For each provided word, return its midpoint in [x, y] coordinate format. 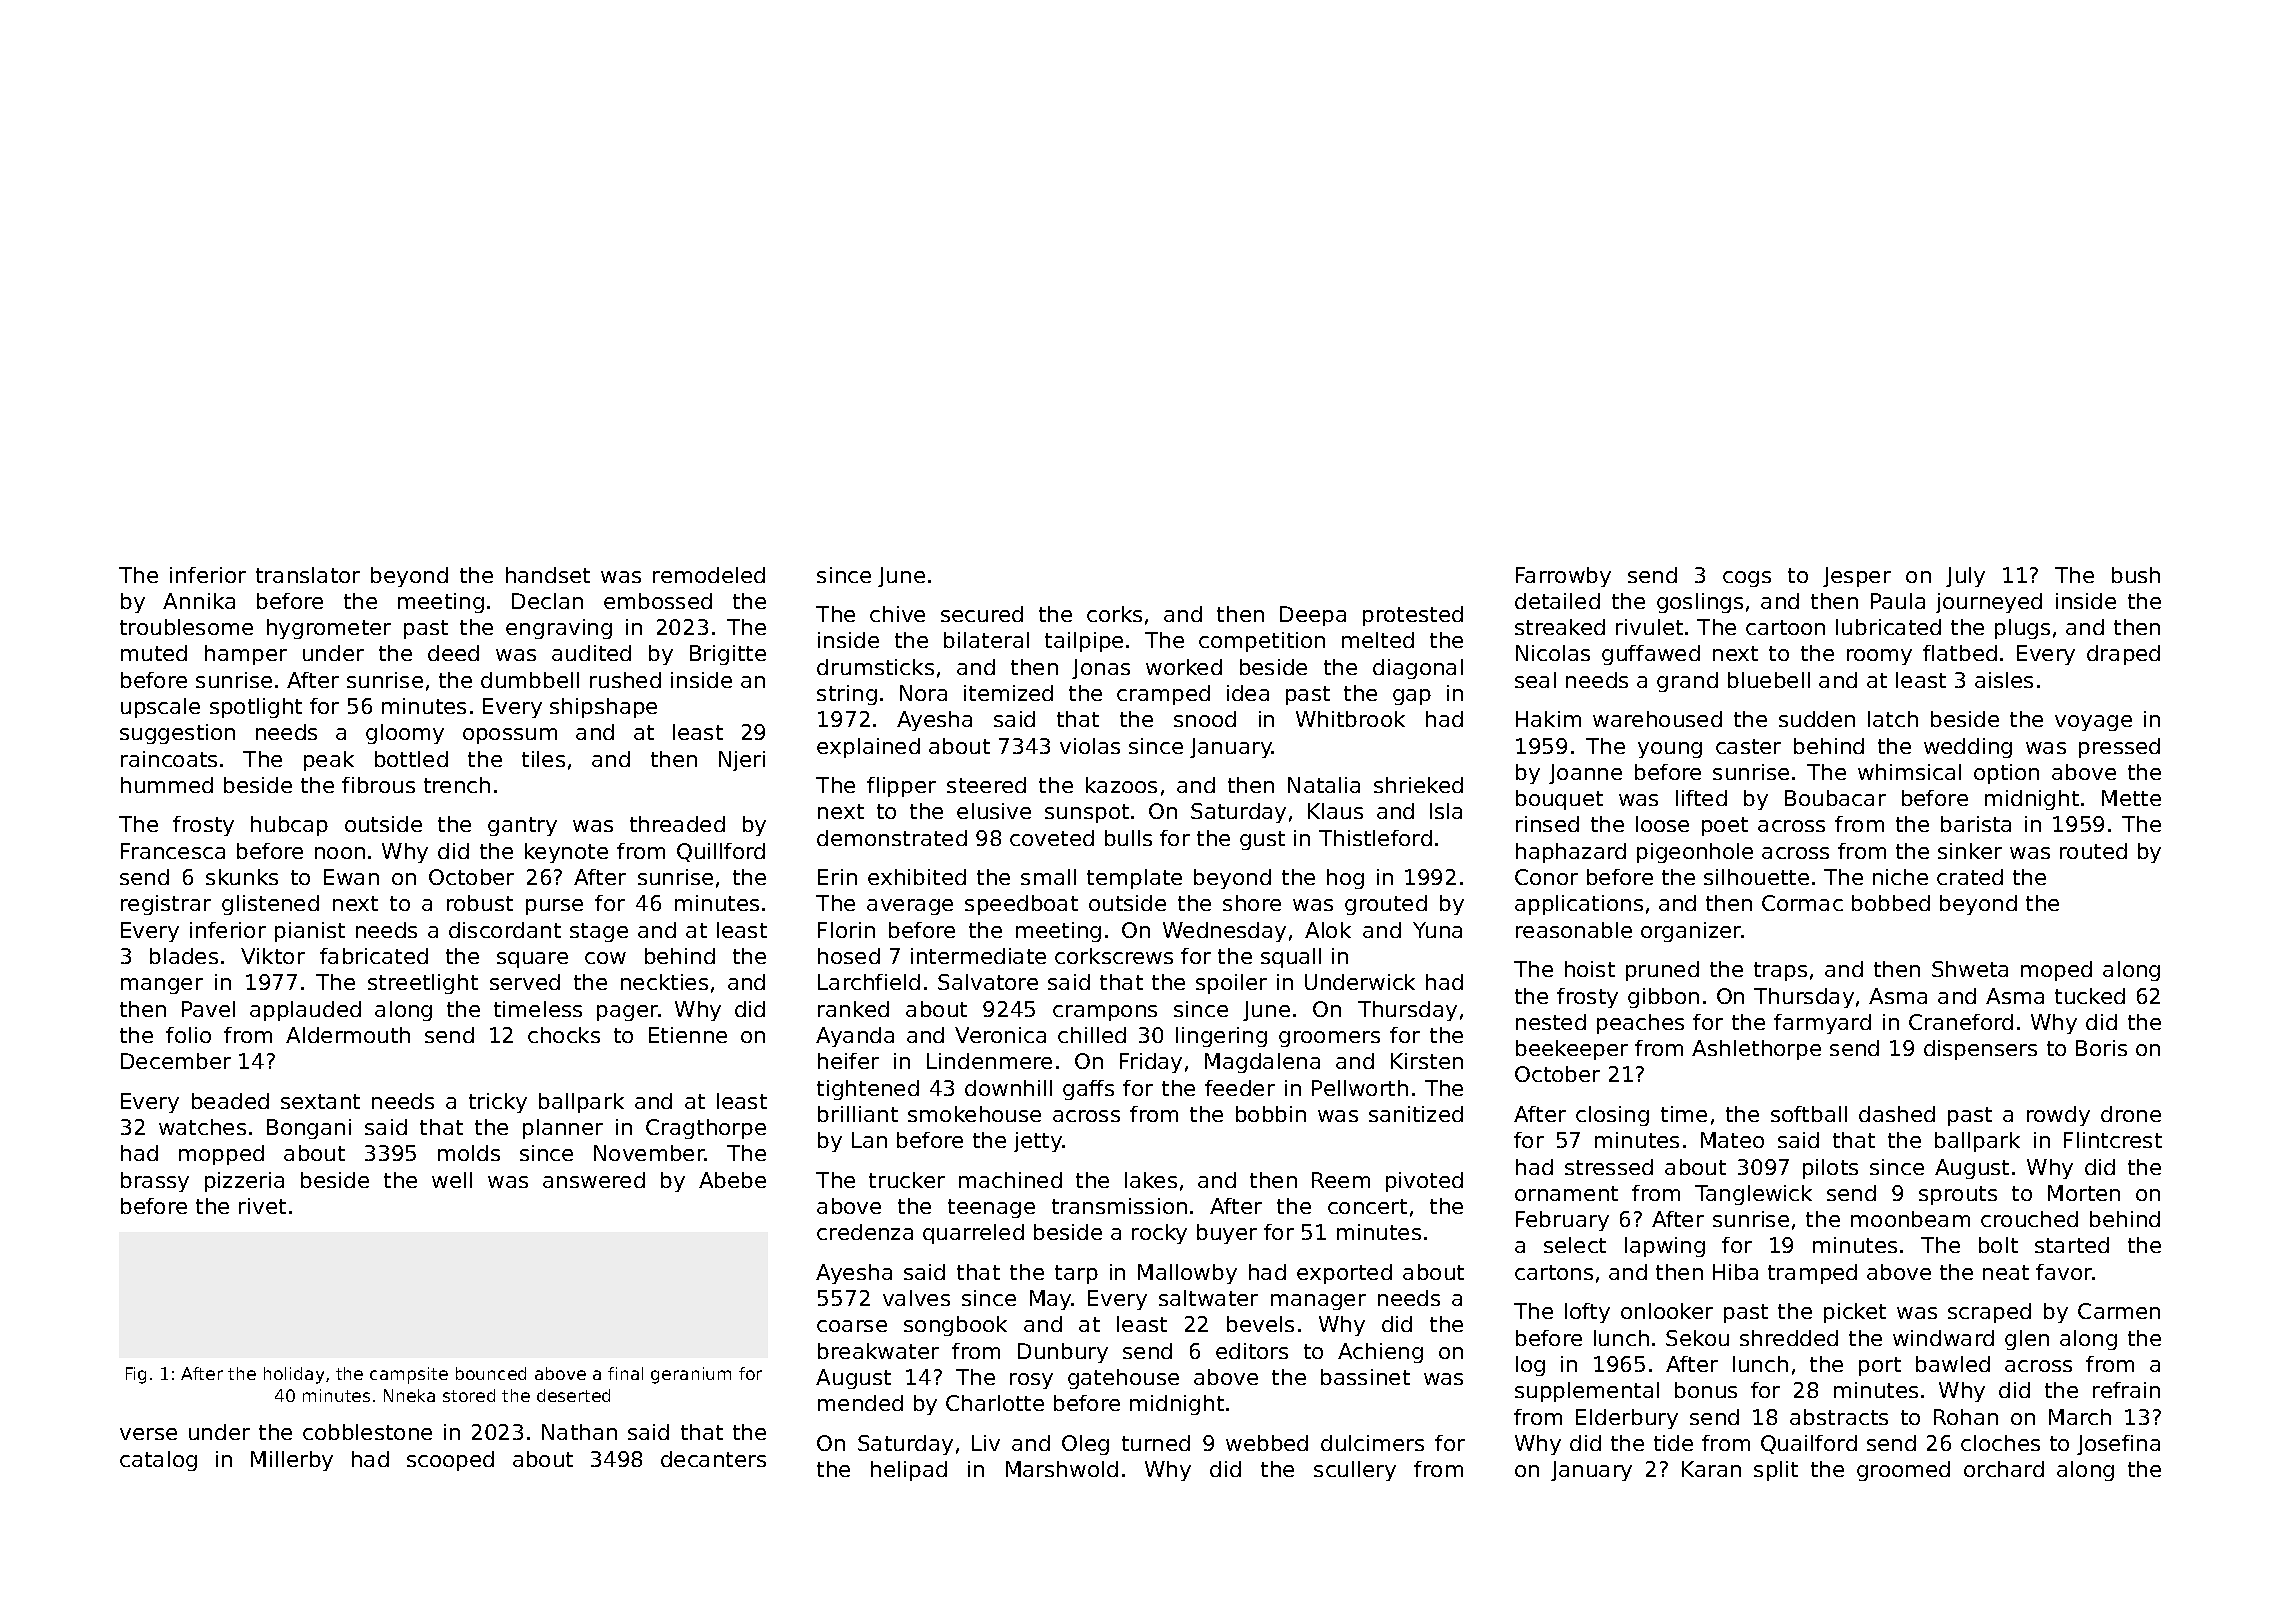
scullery [1355, 1471]
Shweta [1970, 969]
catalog [158, 1461]
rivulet [1649, 627]
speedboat [1021, 905]
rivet [262, 1206]
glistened [270, 905]
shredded [1789, 1338]
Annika [199, 601]
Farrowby [1563, 577]
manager [1318, 1302]
